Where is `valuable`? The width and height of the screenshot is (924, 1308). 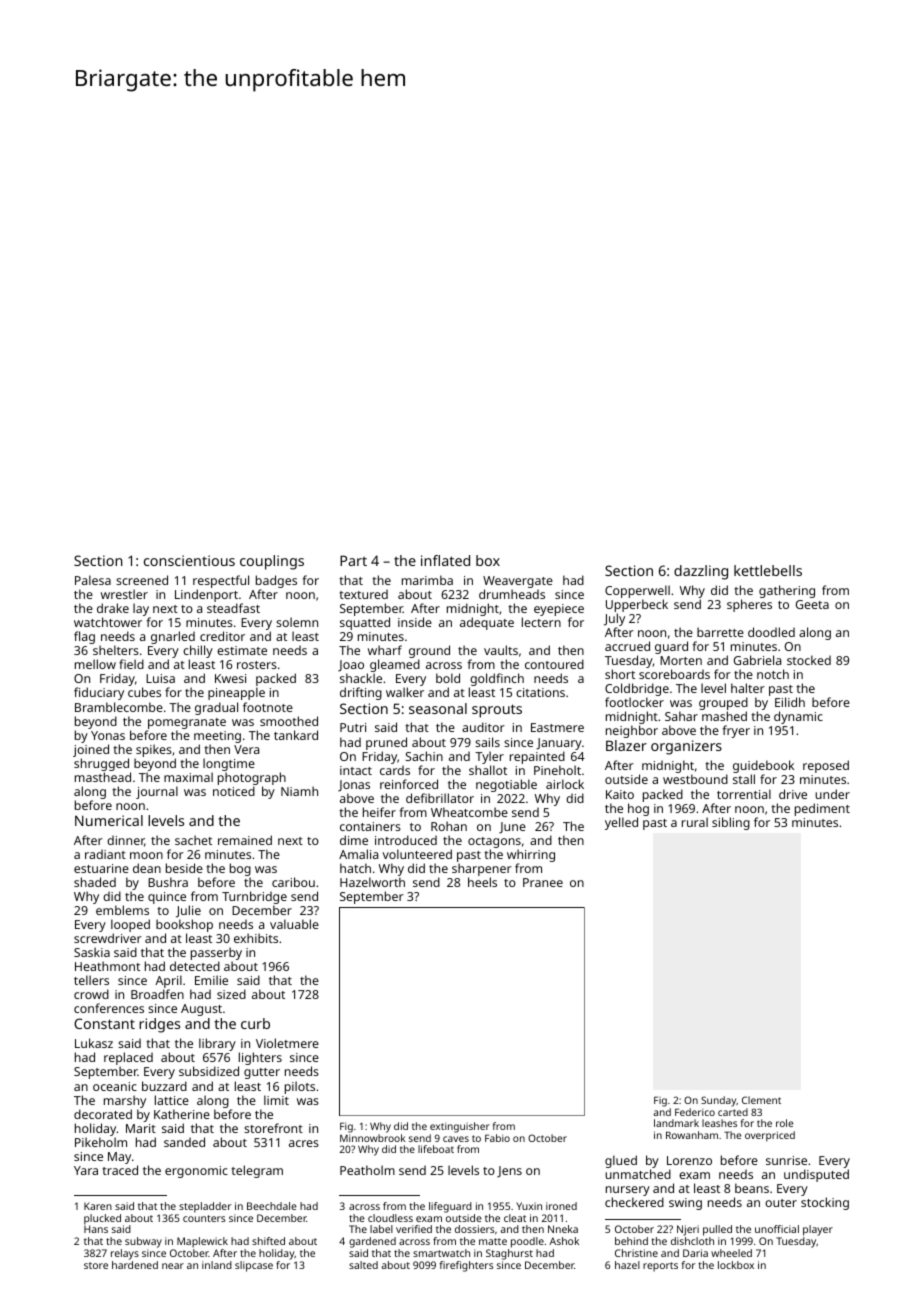 valuable is located at coordinates (294, 924).
